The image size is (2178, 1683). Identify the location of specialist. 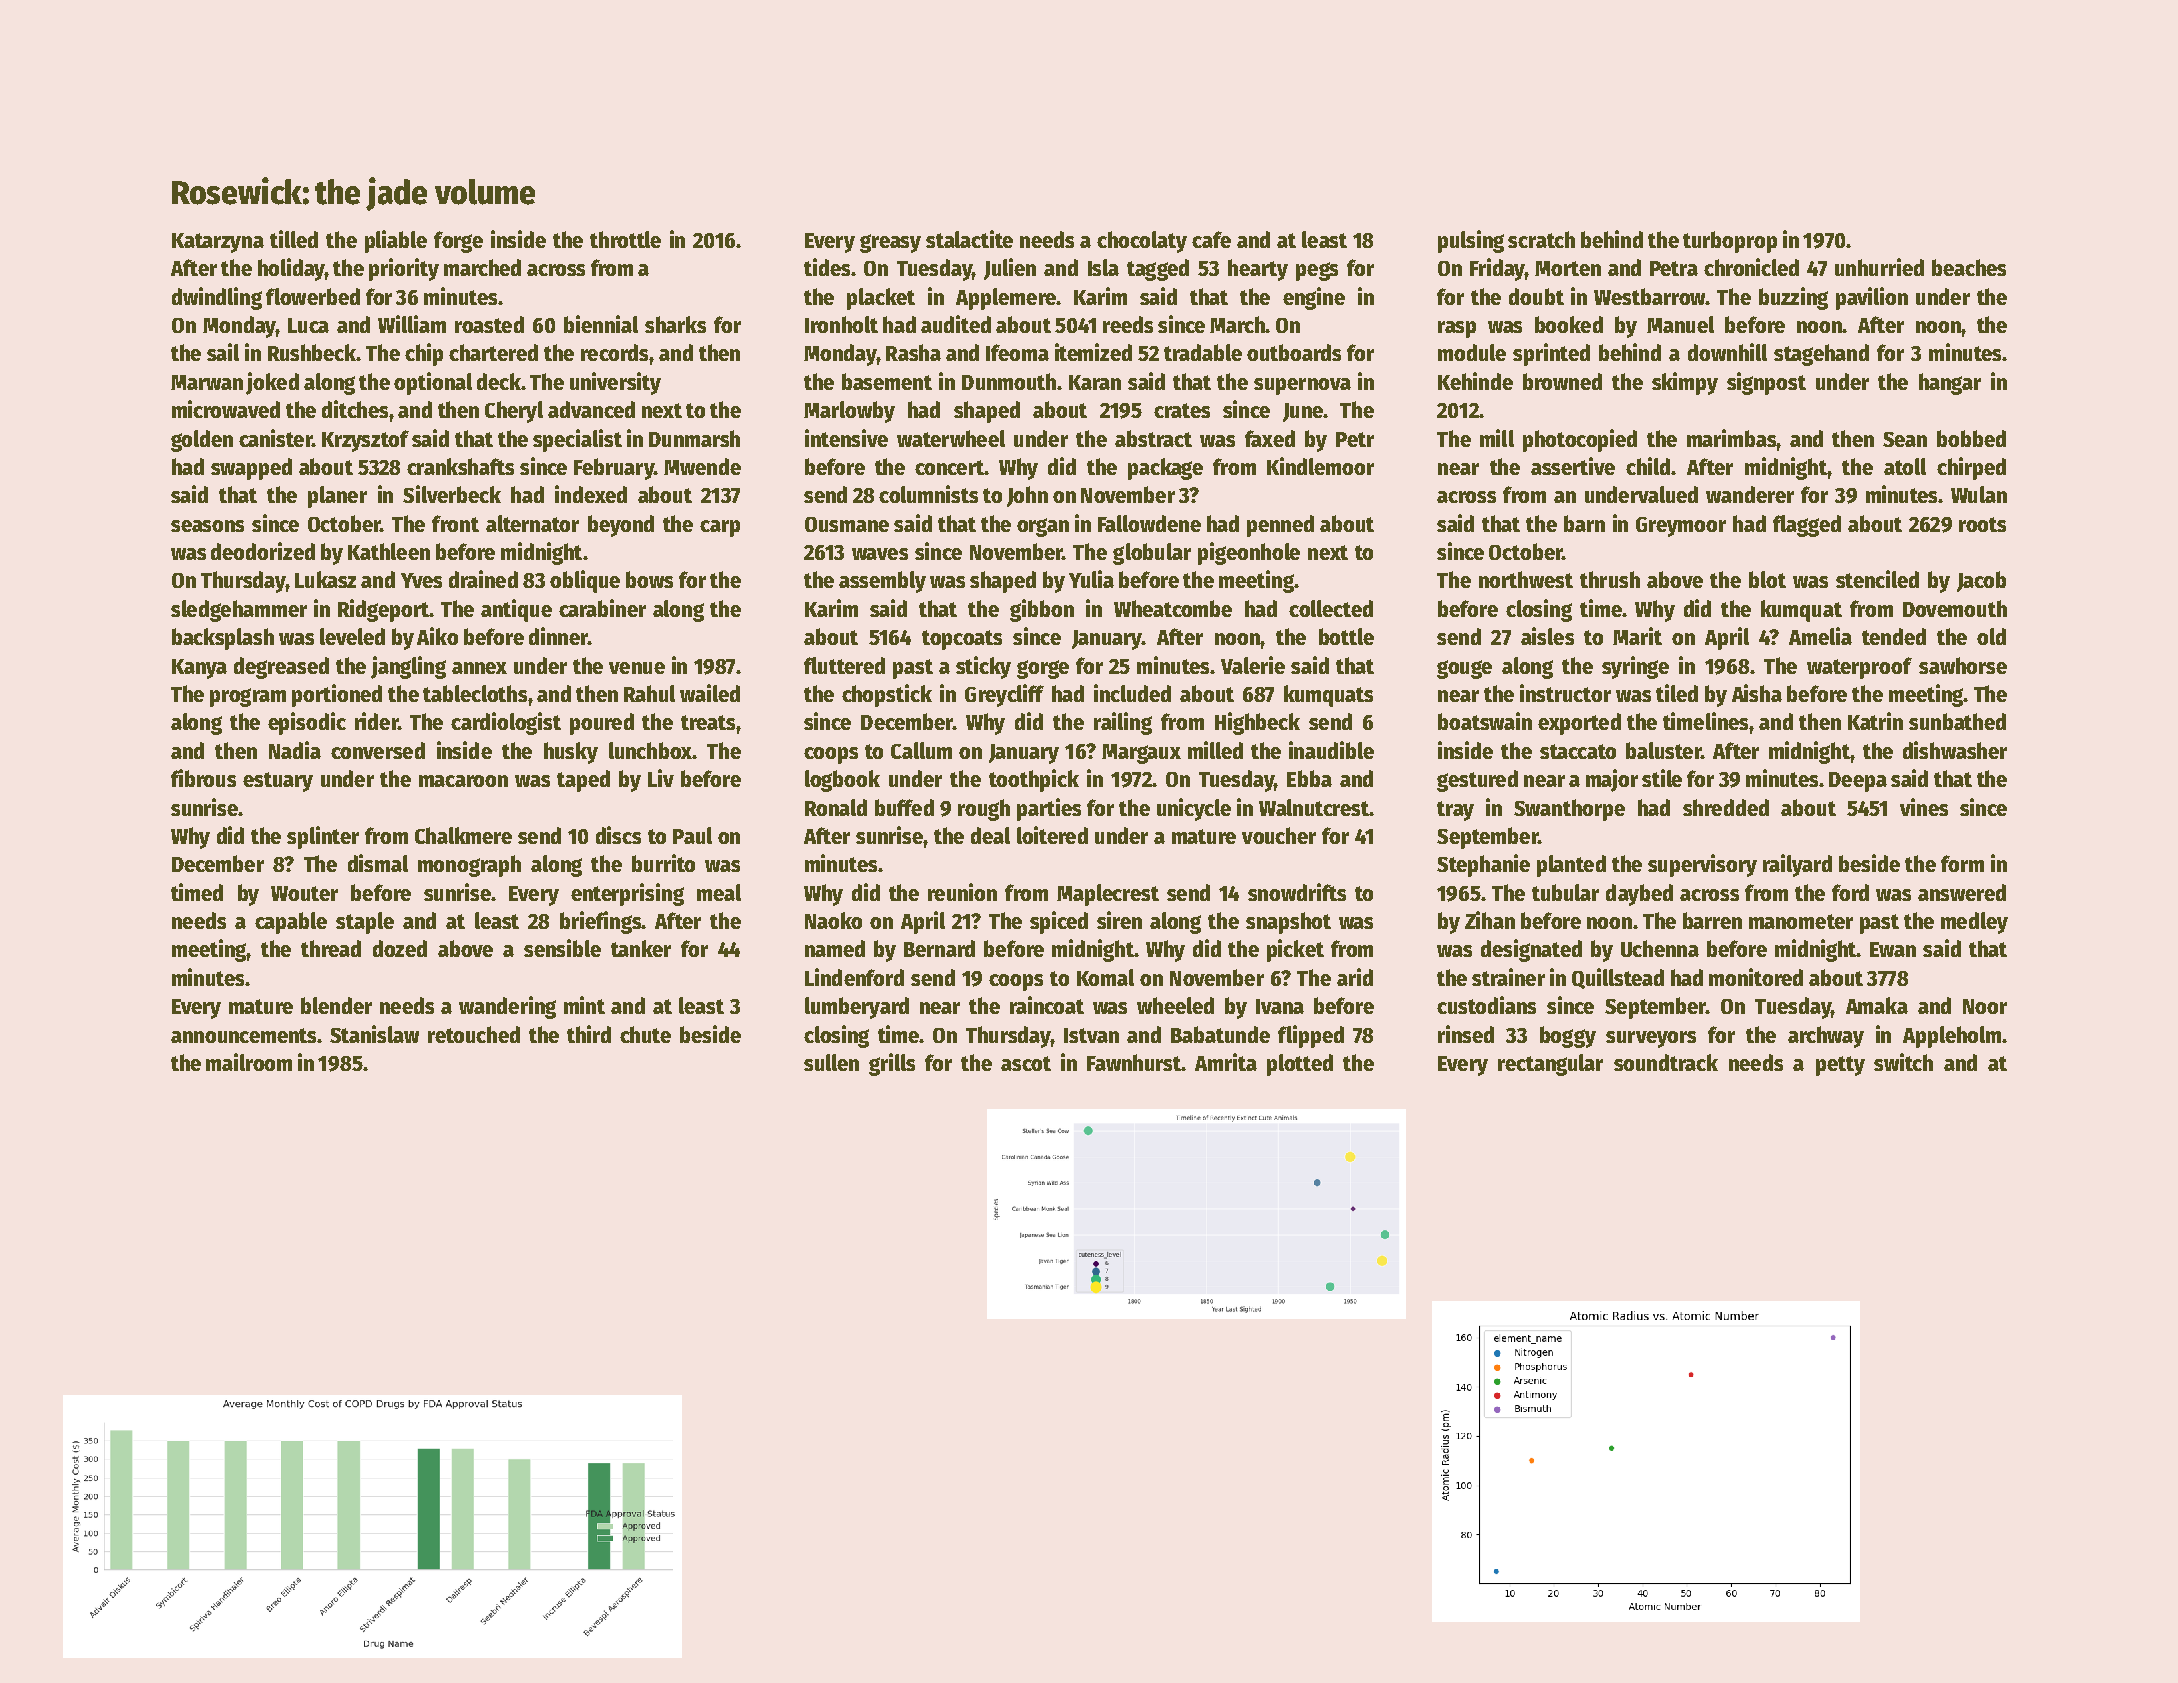
(577, 440).
